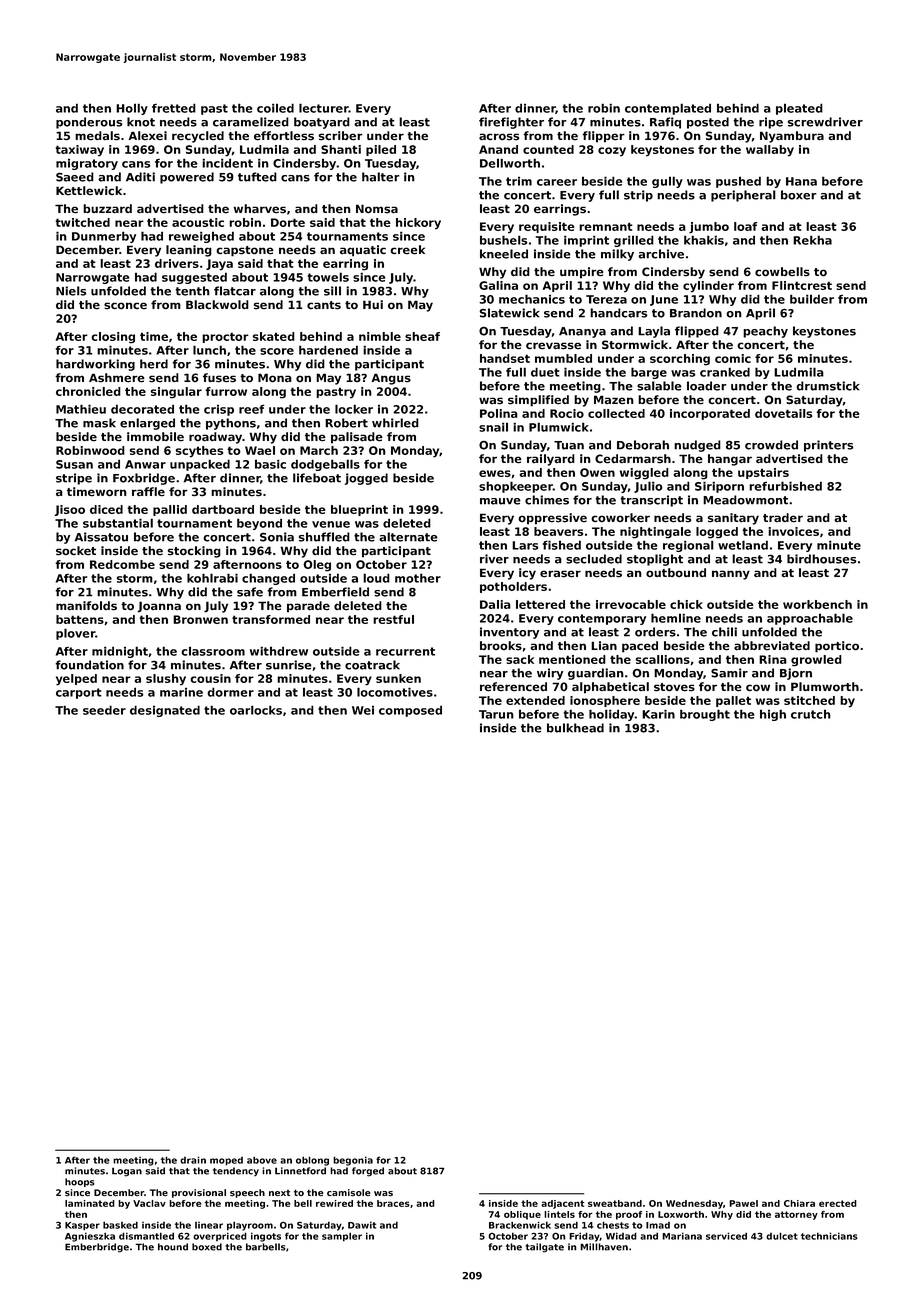 The image size is (924, 1308). I want to click on contemplated, so click(668, 109).
